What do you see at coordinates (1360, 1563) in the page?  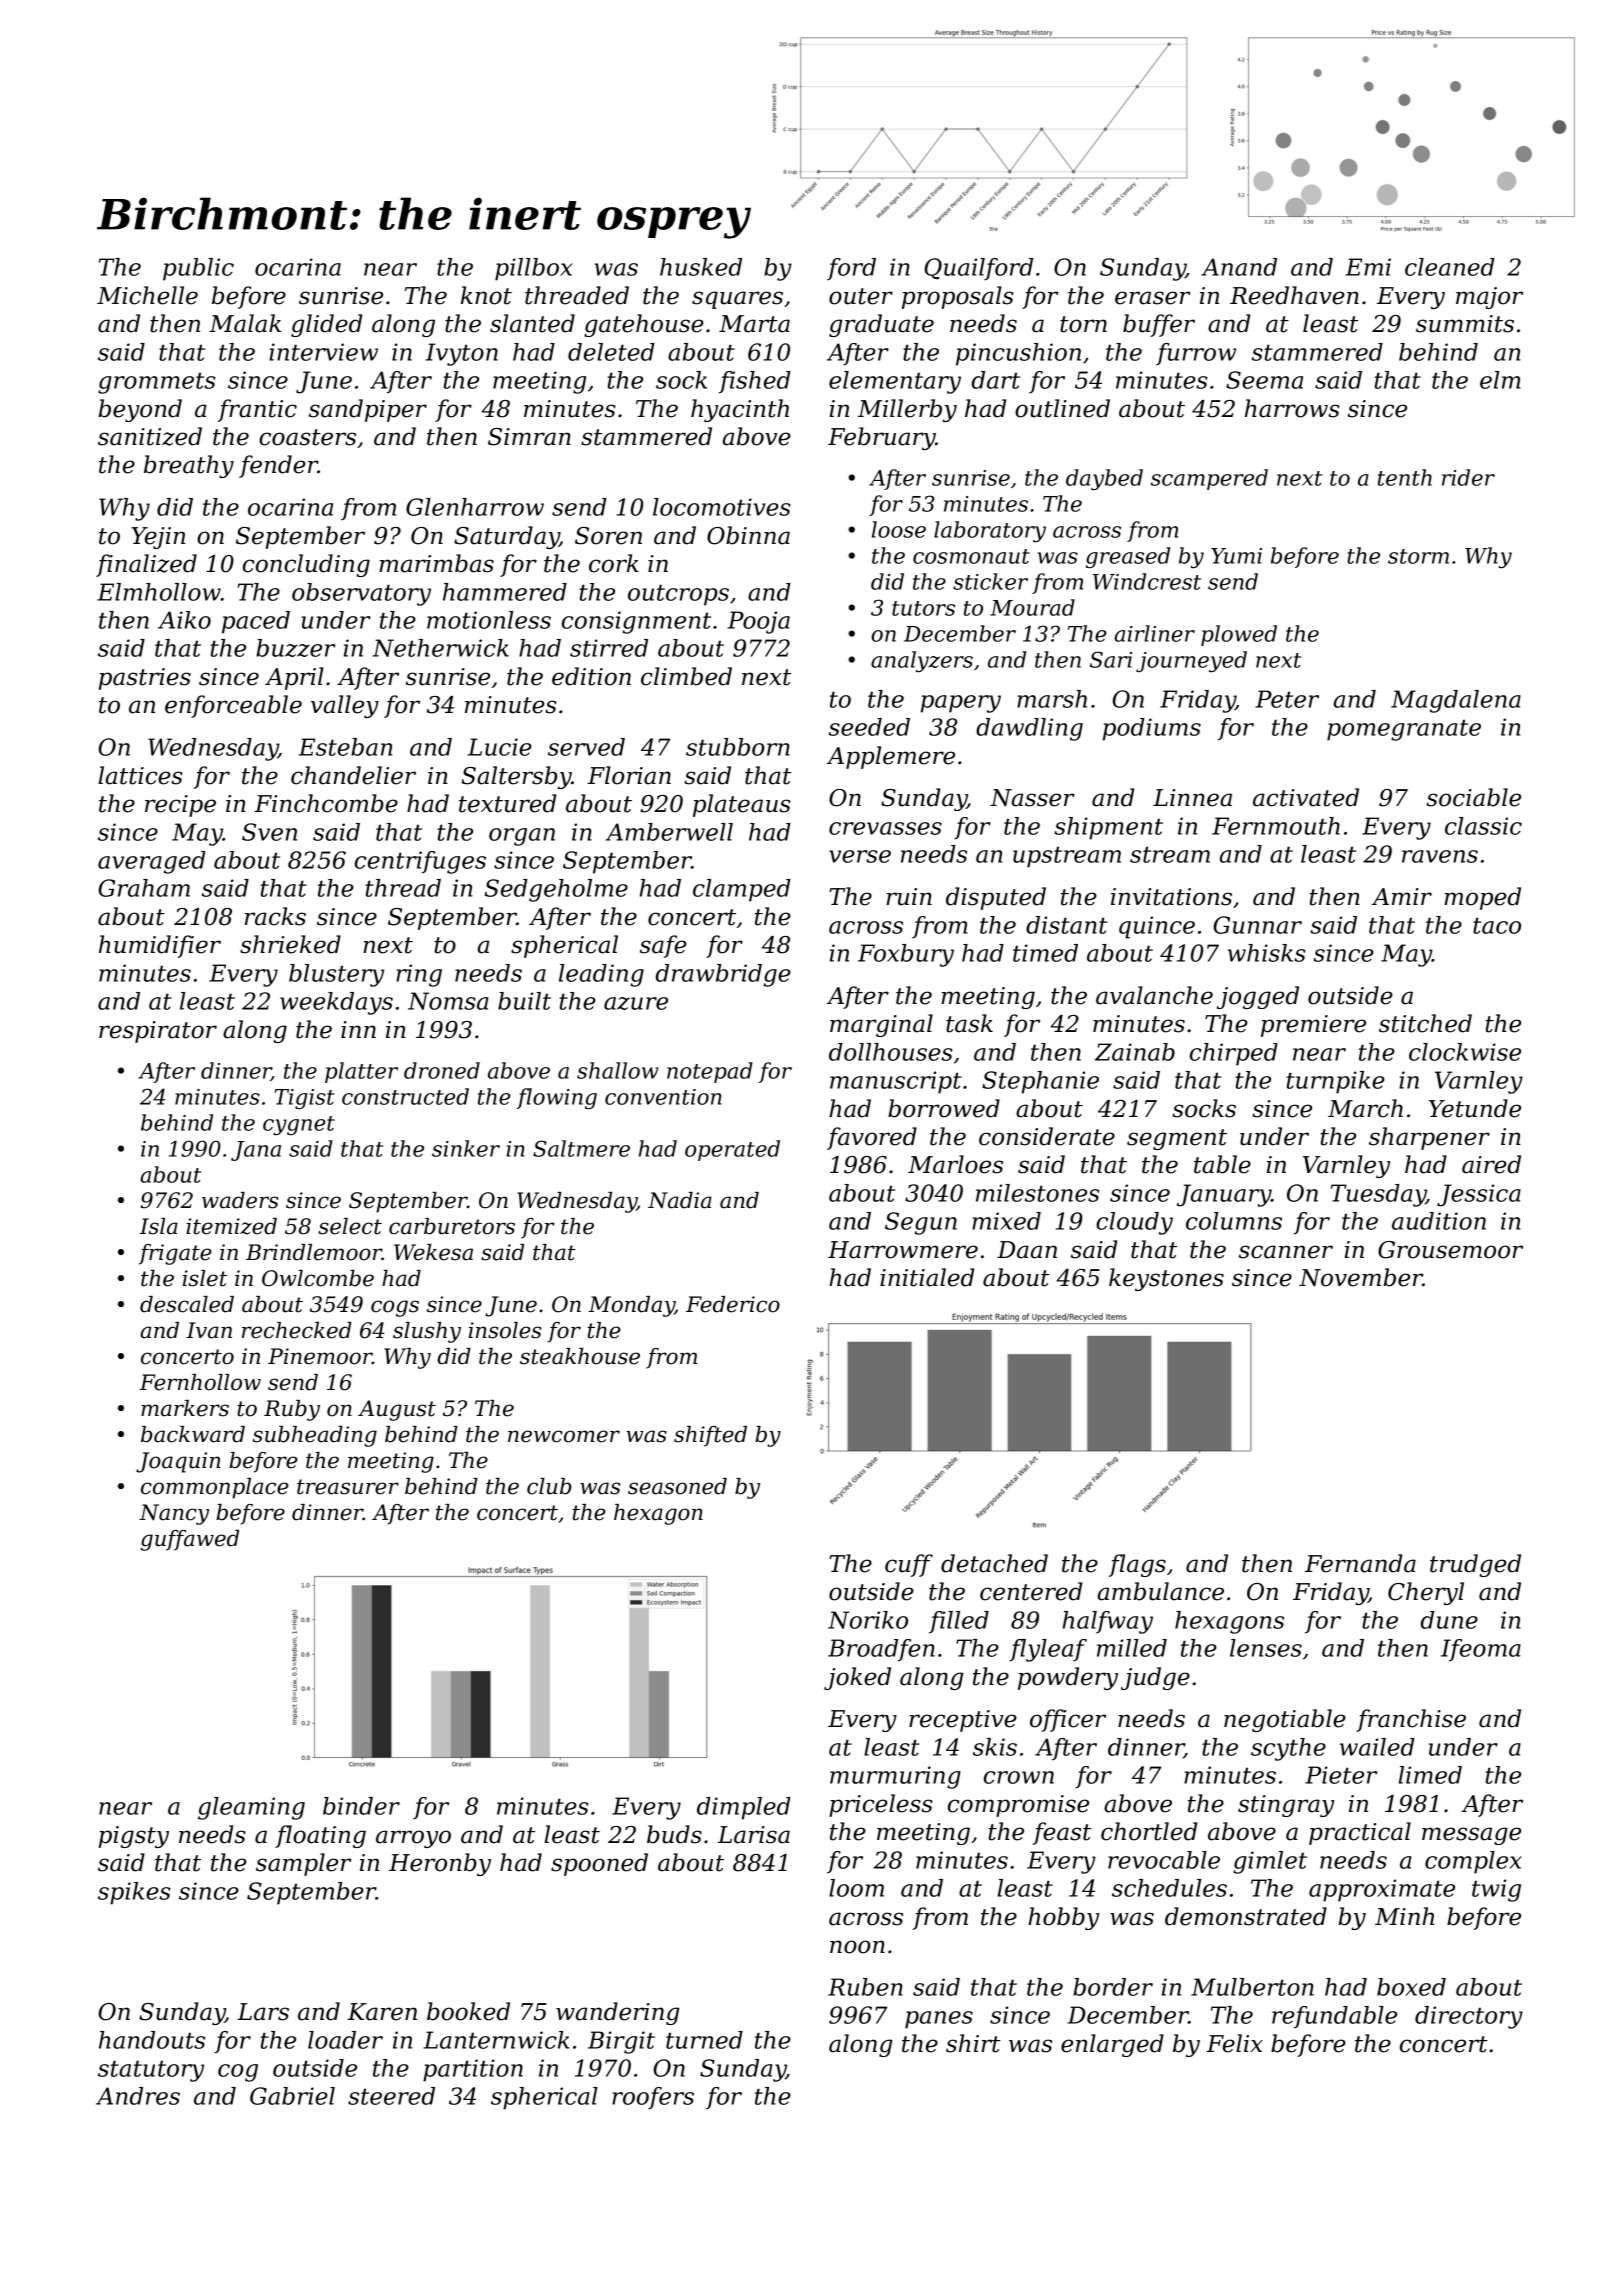 I see `Fernanda` at bounding box center [1360, 1563].
